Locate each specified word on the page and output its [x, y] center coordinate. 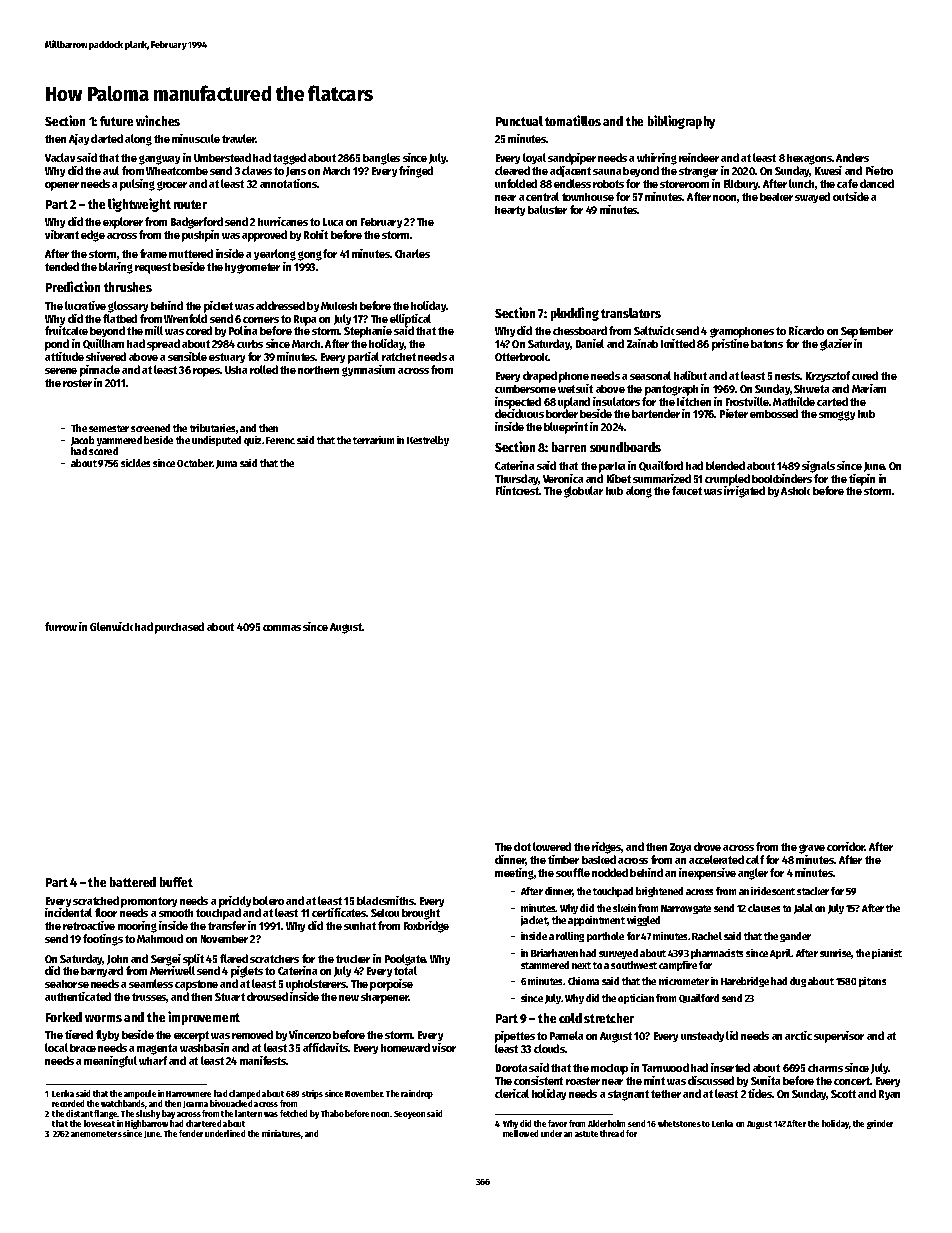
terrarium [373, 440]
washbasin [204, 1047]
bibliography [681, 122]
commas [282, 628]
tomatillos [573, 120]
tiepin [862, 480]
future [116, 121]
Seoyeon [409, 1115]
